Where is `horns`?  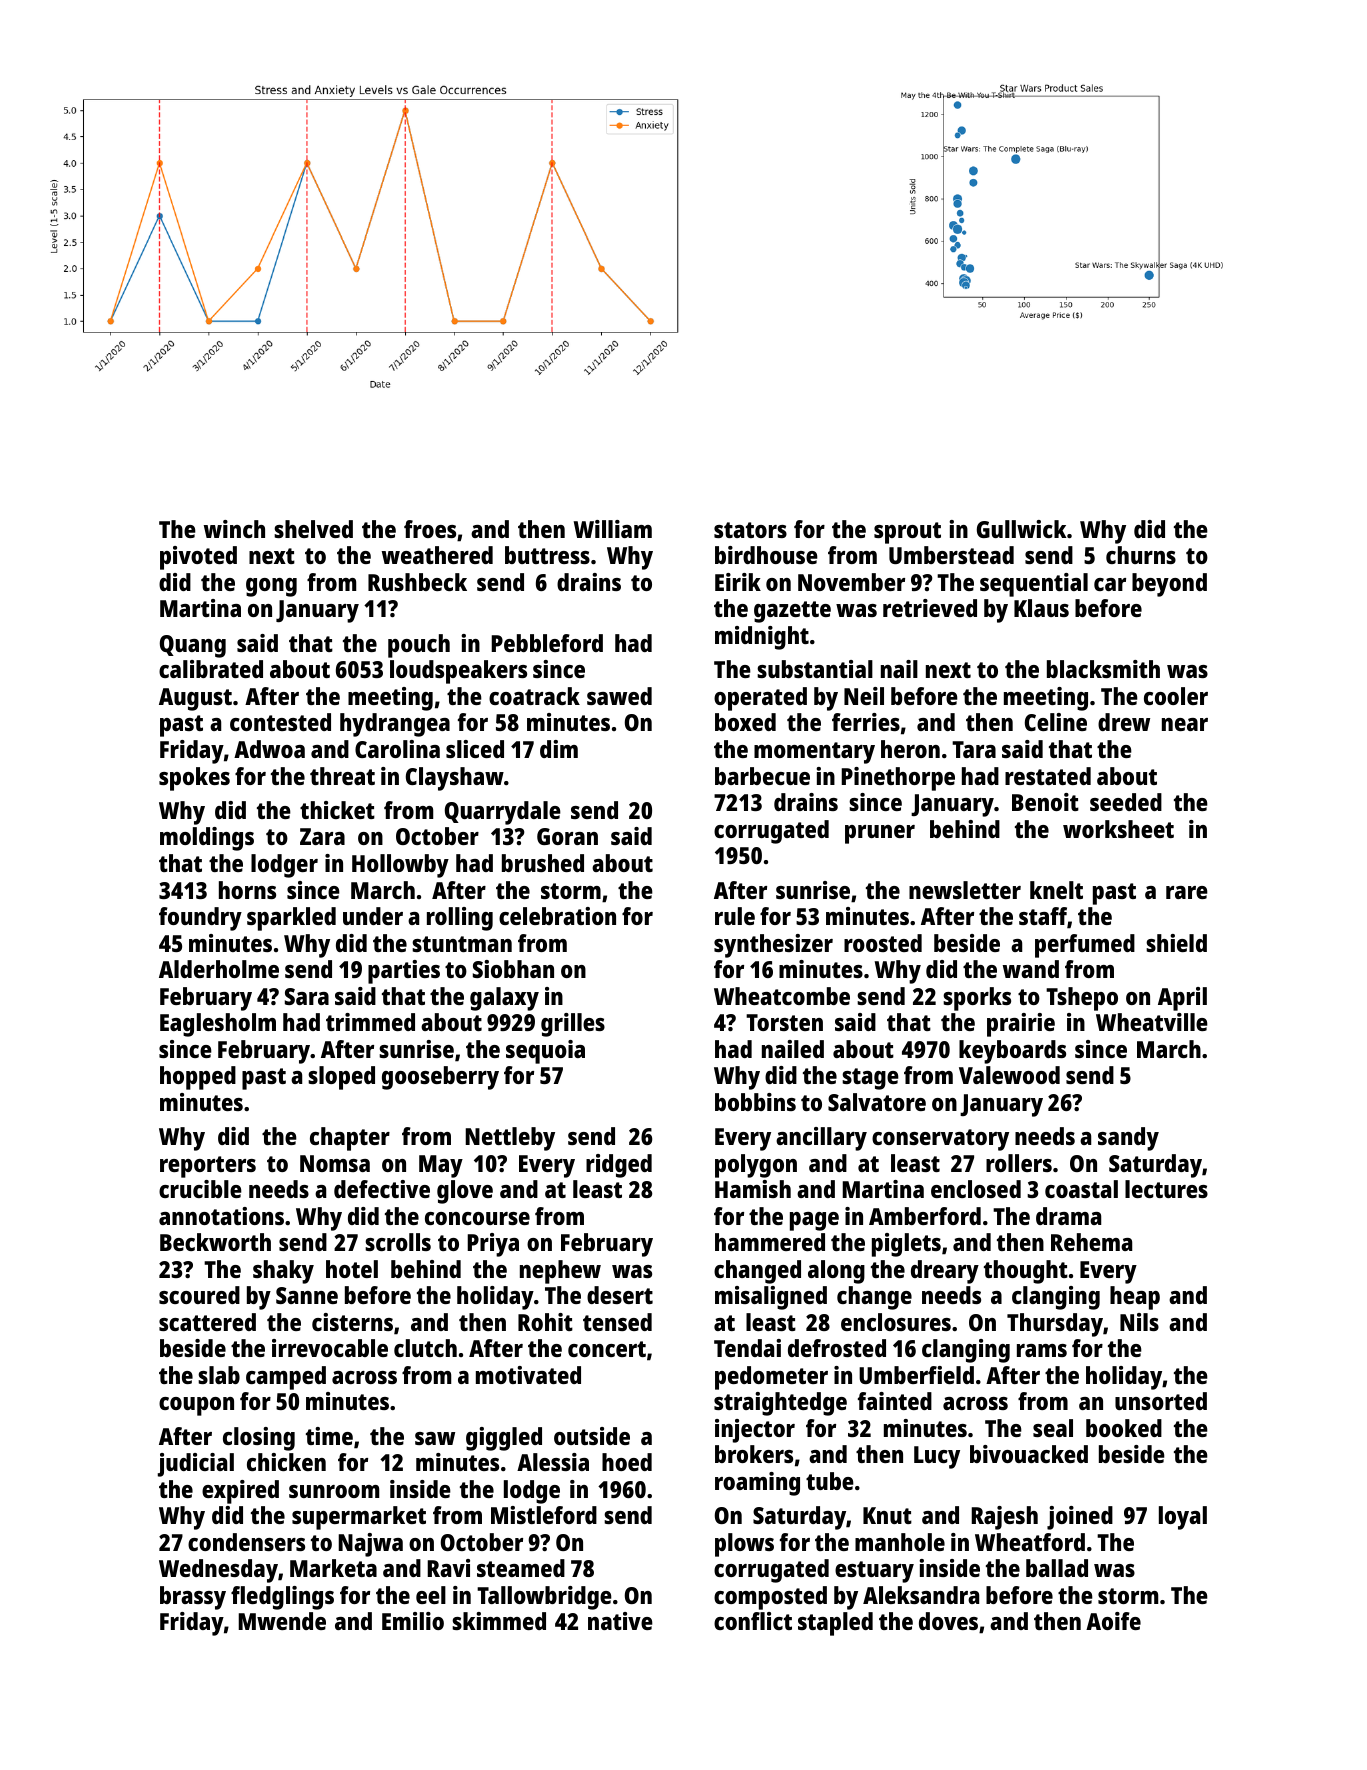
horns is located at coordinates (247, 890).
